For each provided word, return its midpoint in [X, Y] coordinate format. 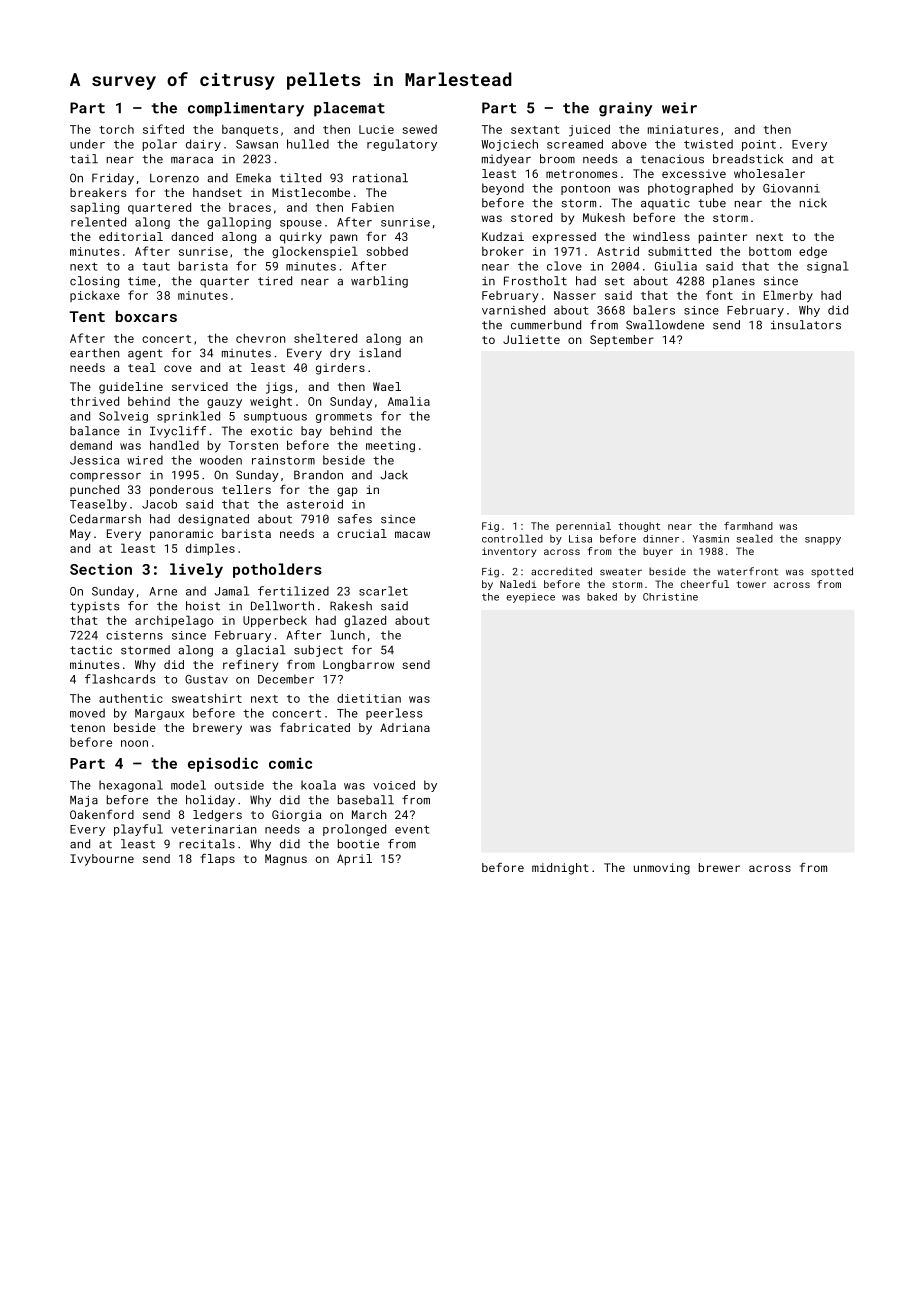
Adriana [405, 727]
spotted [832, 572]
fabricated [315, 727]
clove [564, 266]
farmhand [748, 526]
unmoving [662, 869]
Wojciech [509, 145]
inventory [509, 552]
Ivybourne [102, 860]
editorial [131, 236]
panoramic [181, 535]
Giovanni [791, 188]
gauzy [224, 403]
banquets [250, 130]
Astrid [618, 251]
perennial [583, 527]
